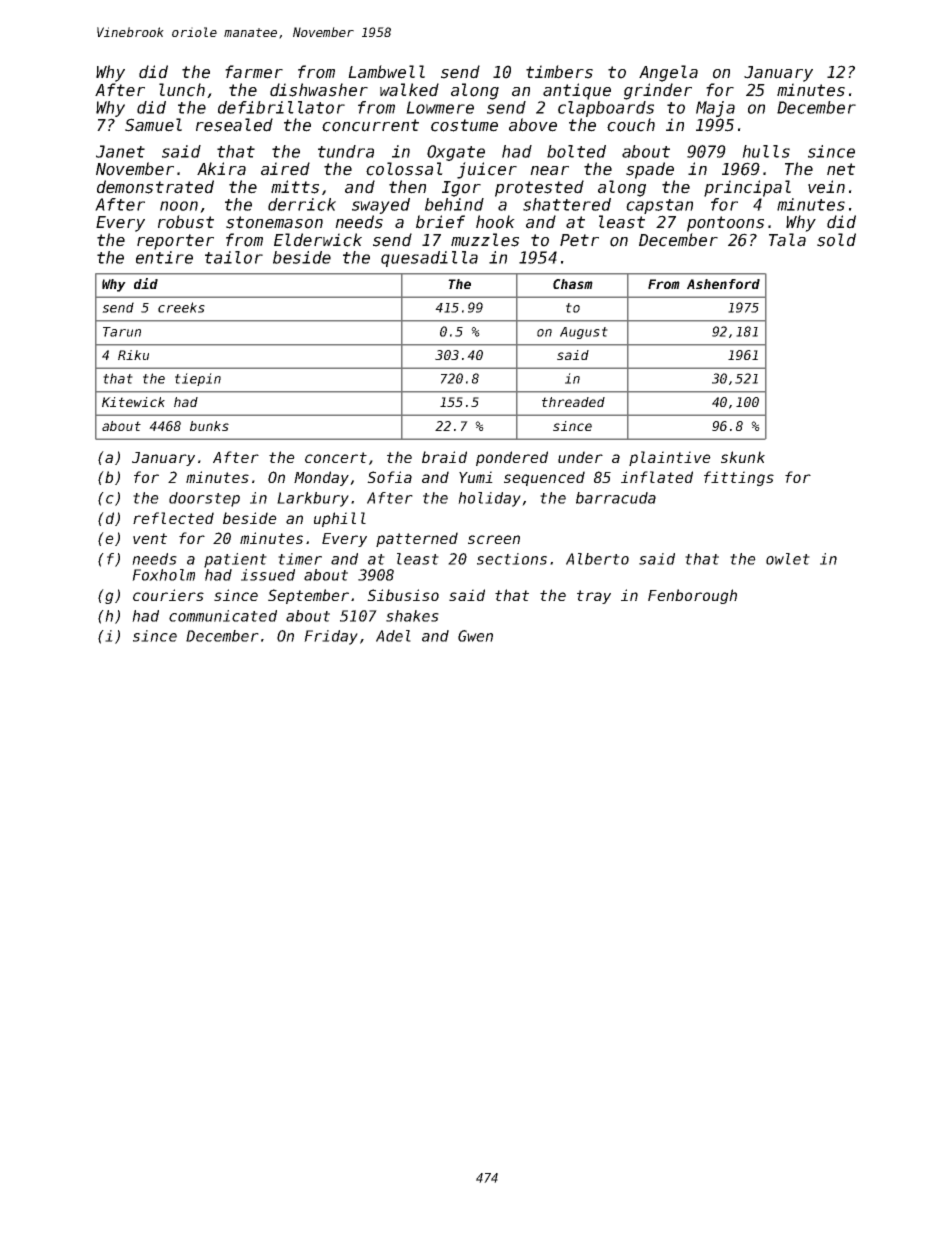  What do you see at coordinates (692, 596) in the screenshot?
I see `Fenborough` at bounding box center [692, 596].
